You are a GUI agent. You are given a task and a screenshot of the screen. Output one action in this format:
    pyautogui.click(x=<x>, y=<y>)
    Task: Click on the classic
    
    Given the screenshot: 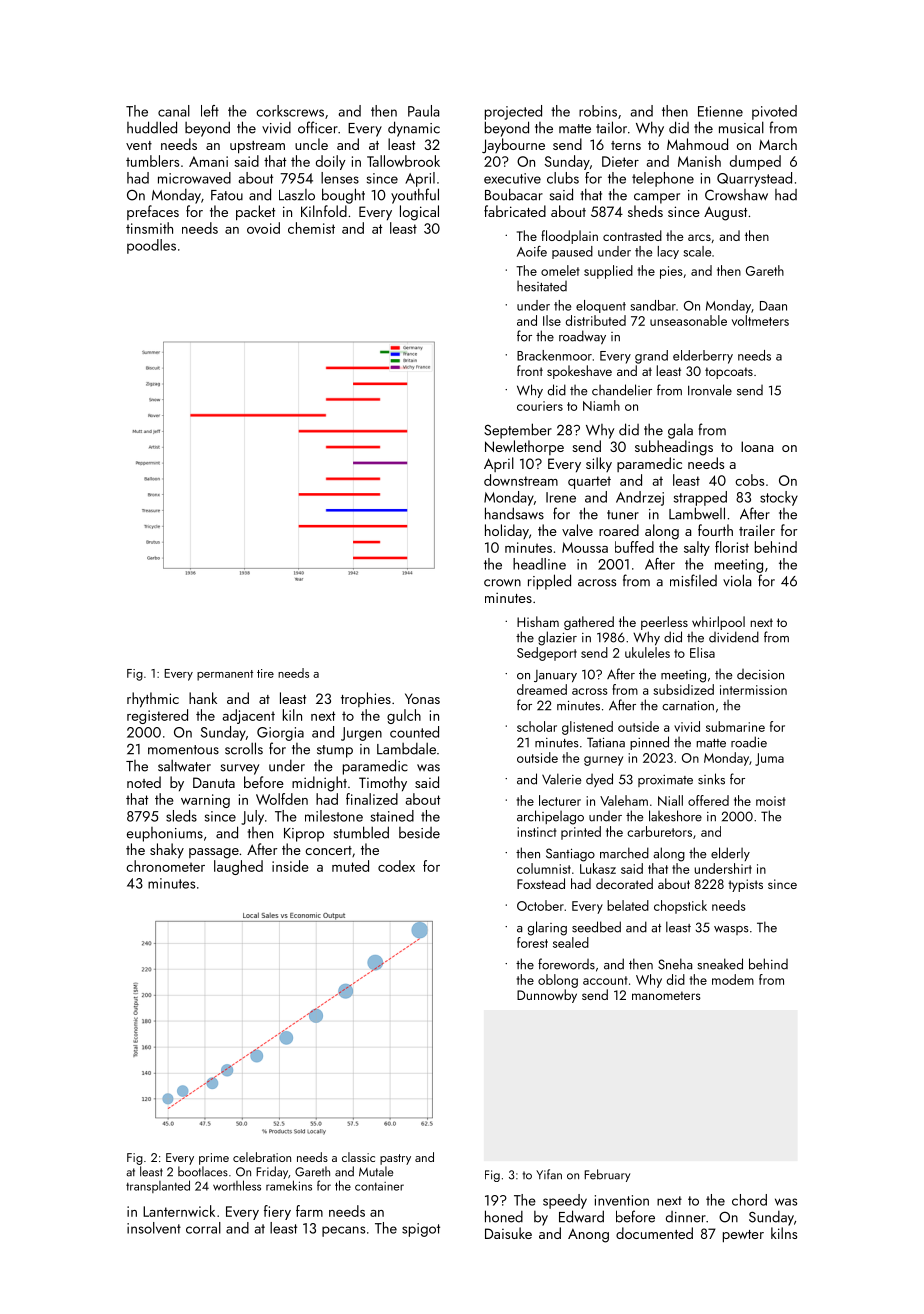 What is the action you would take?
    pyautogui.click(x=358, y=1157)
